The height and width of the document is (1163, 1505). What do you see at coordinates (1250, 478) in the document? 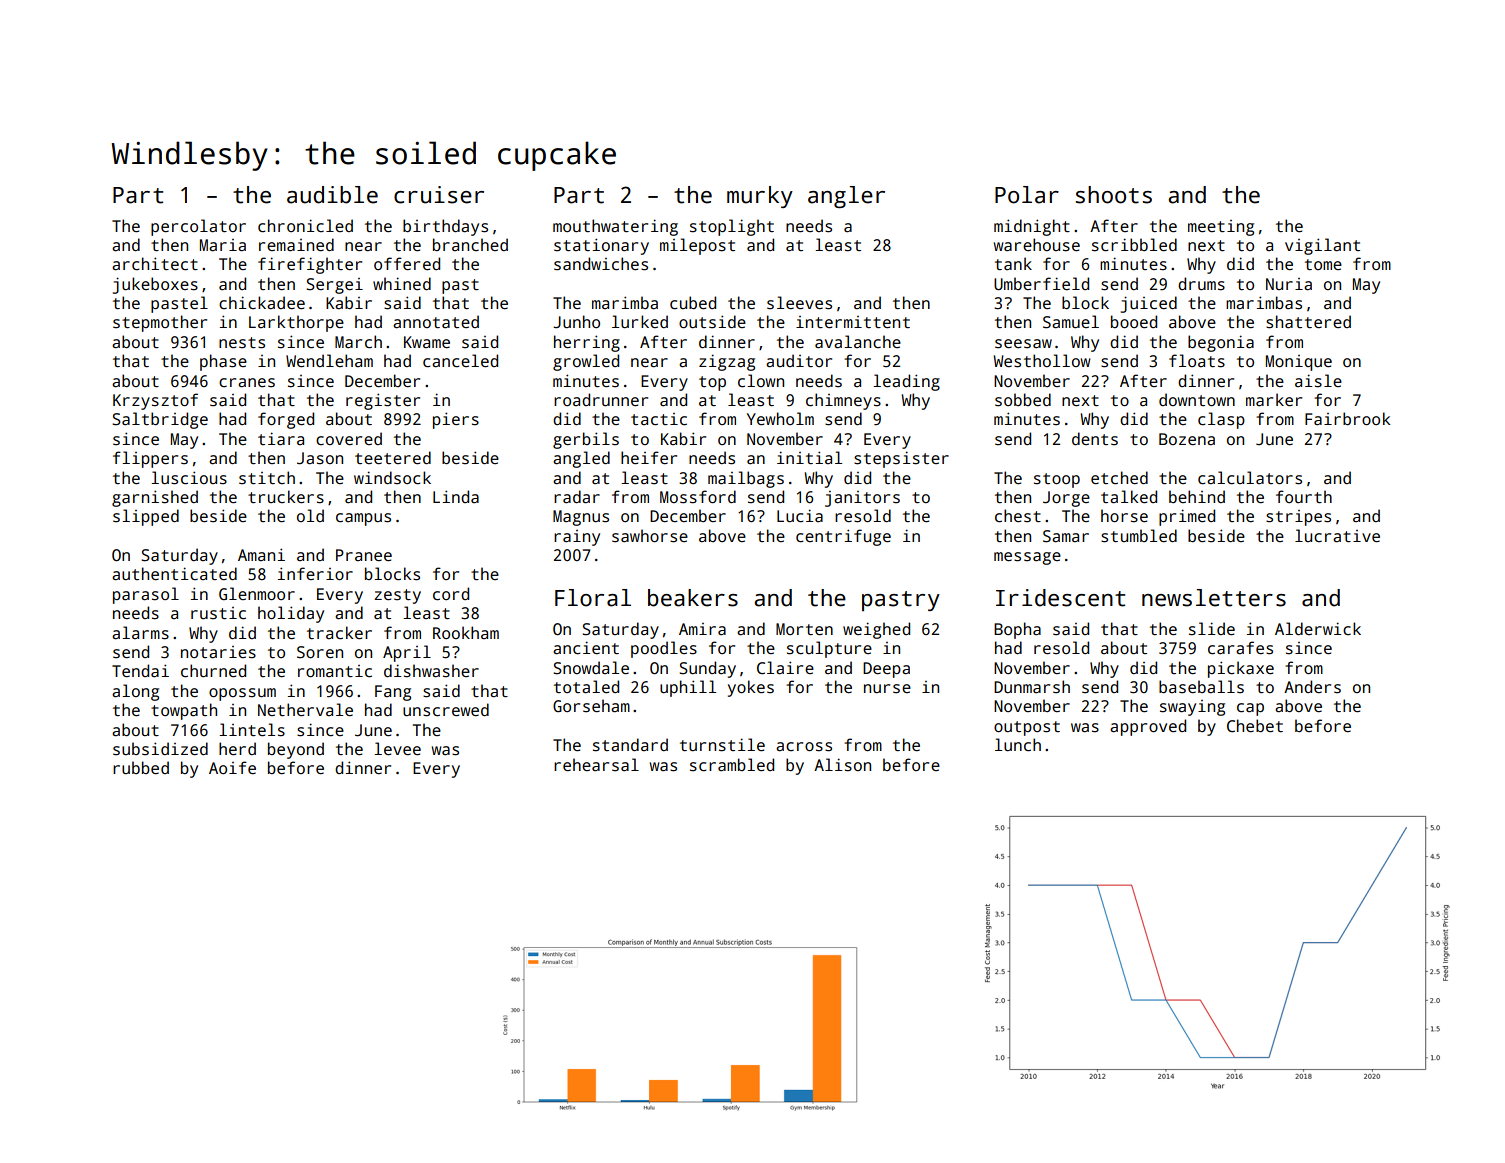
I see `calculators` at bounding box center [1250, 478].
